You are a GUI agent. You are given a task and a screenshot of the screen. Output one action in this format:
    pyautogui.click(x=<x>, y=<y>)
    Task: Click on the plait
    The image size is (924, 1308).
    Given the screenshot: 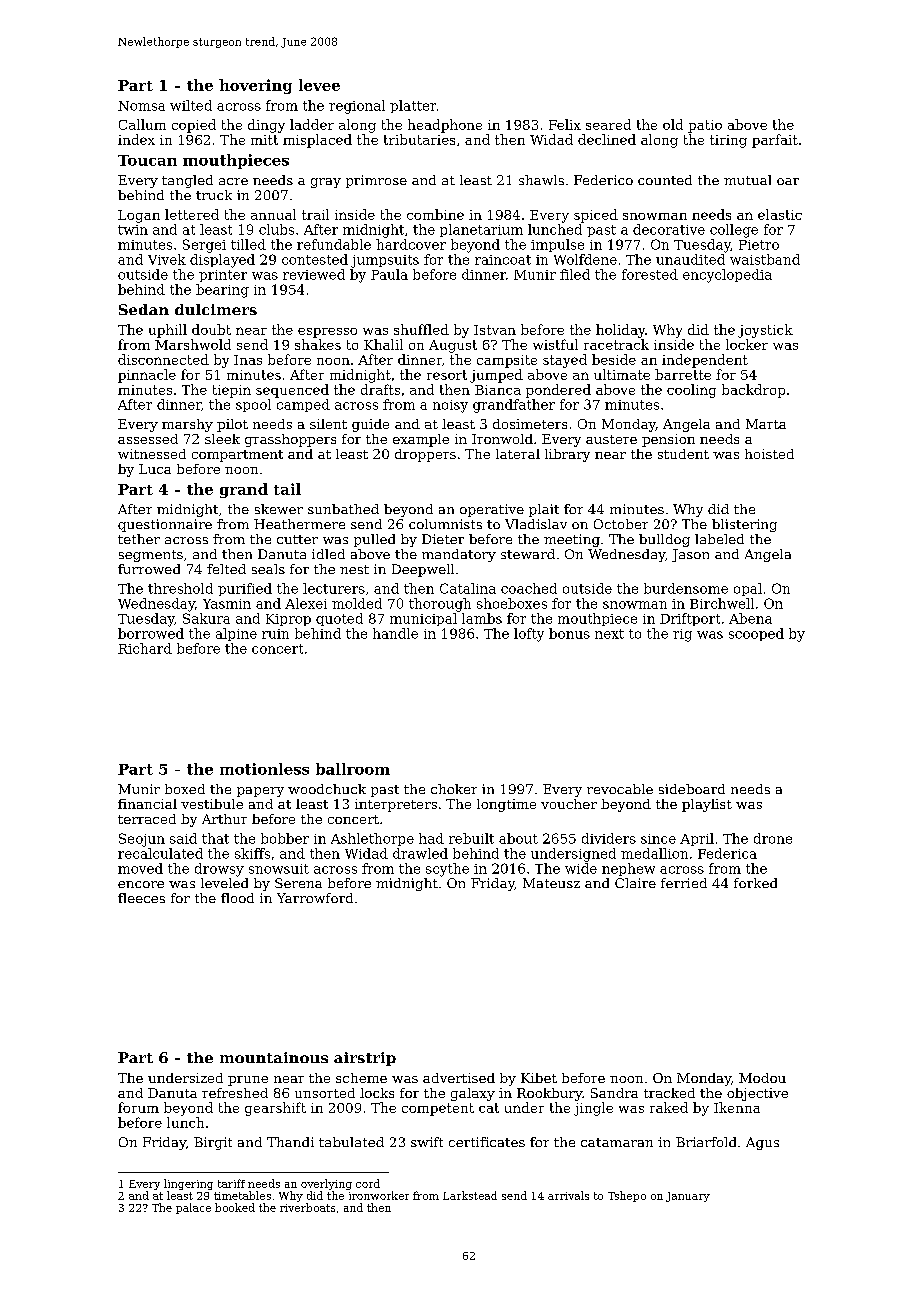 What is the action you would take?
    pyautogui.click(x=544, y=510)
